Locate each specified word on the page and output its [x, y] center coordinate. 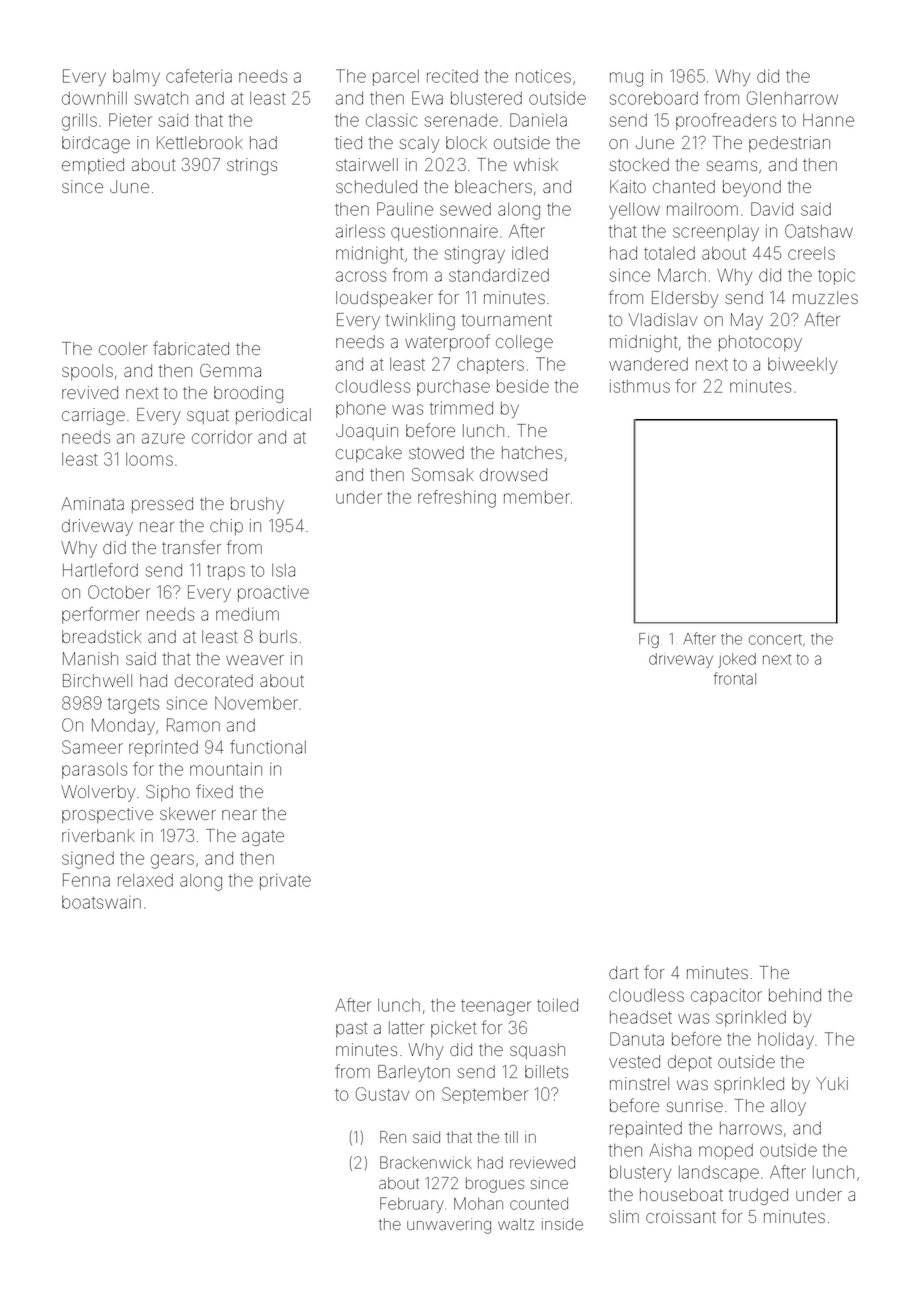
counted [539, 1204]
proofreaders [726, 121]
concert [775, 639]
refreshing [457, 499]
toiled [557, 1005]
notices [543, 76]
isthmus [640, 386]
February [412, 1205]
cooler [123, 348]
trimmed [461, 408]
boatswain [101, 902]
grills [79, 122]
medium [247, 614]
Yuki [832, 1083]
